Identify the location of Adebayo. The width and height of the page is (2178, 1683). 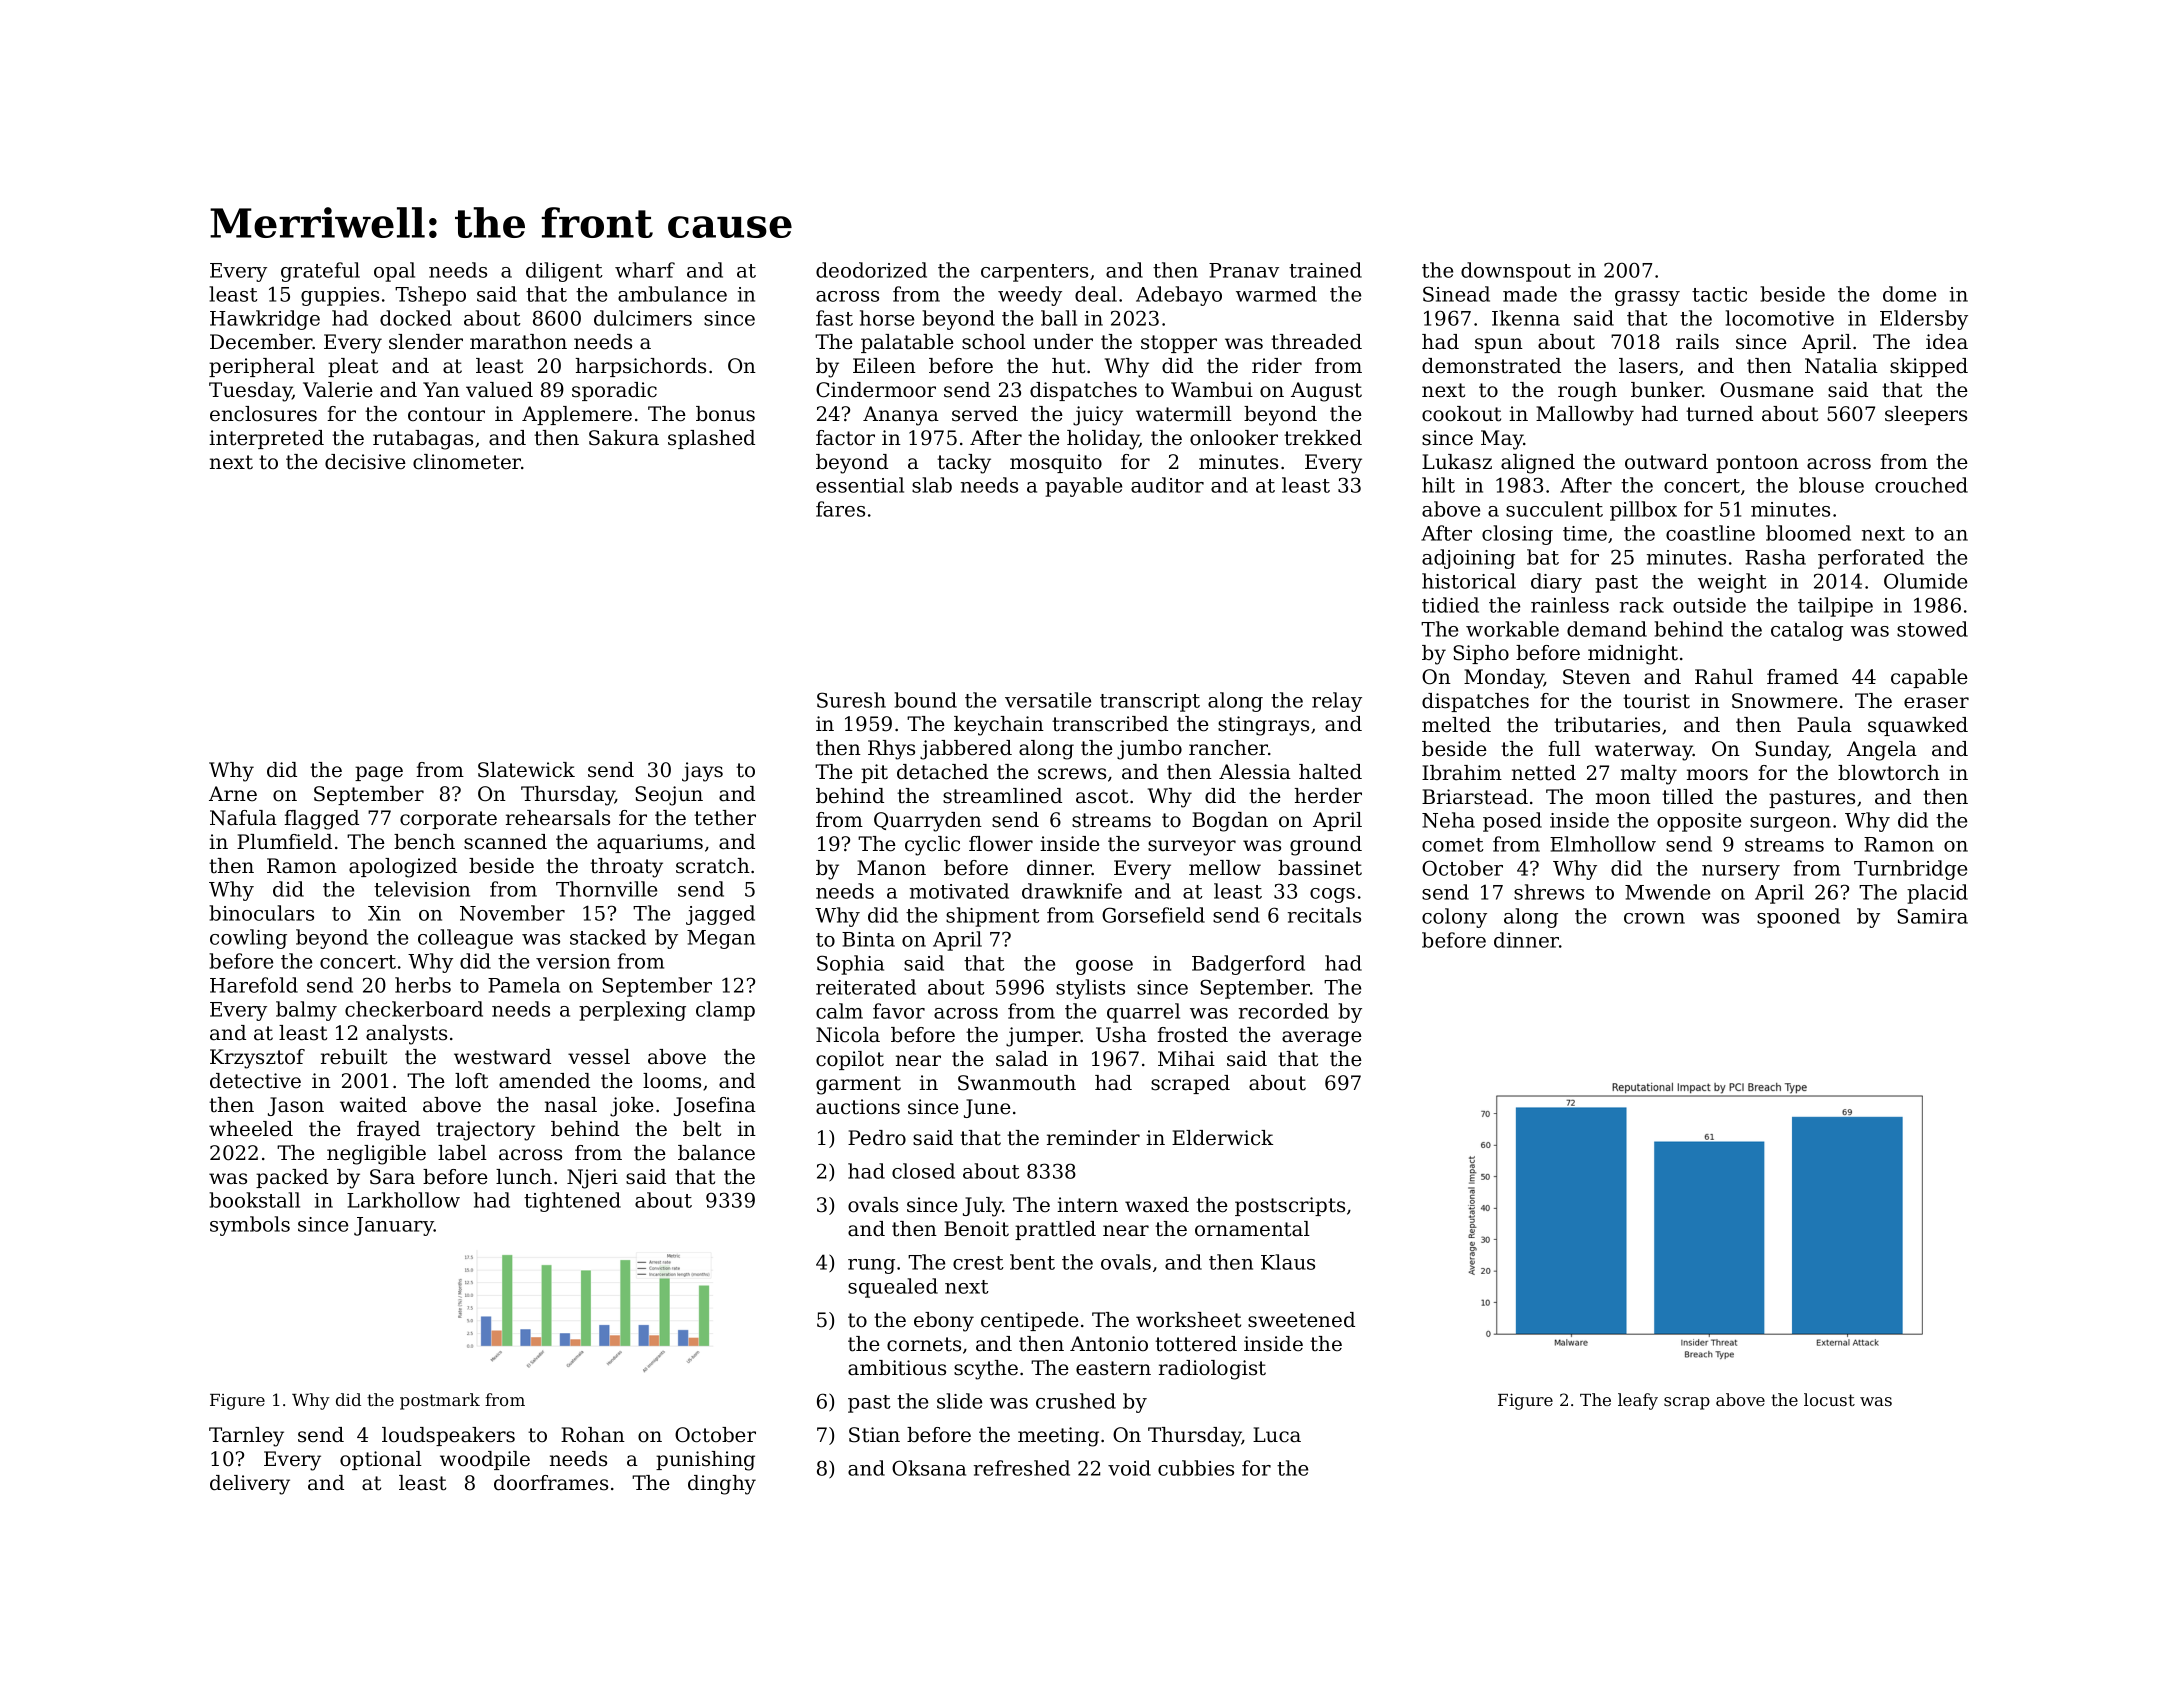
(1179, 296).
